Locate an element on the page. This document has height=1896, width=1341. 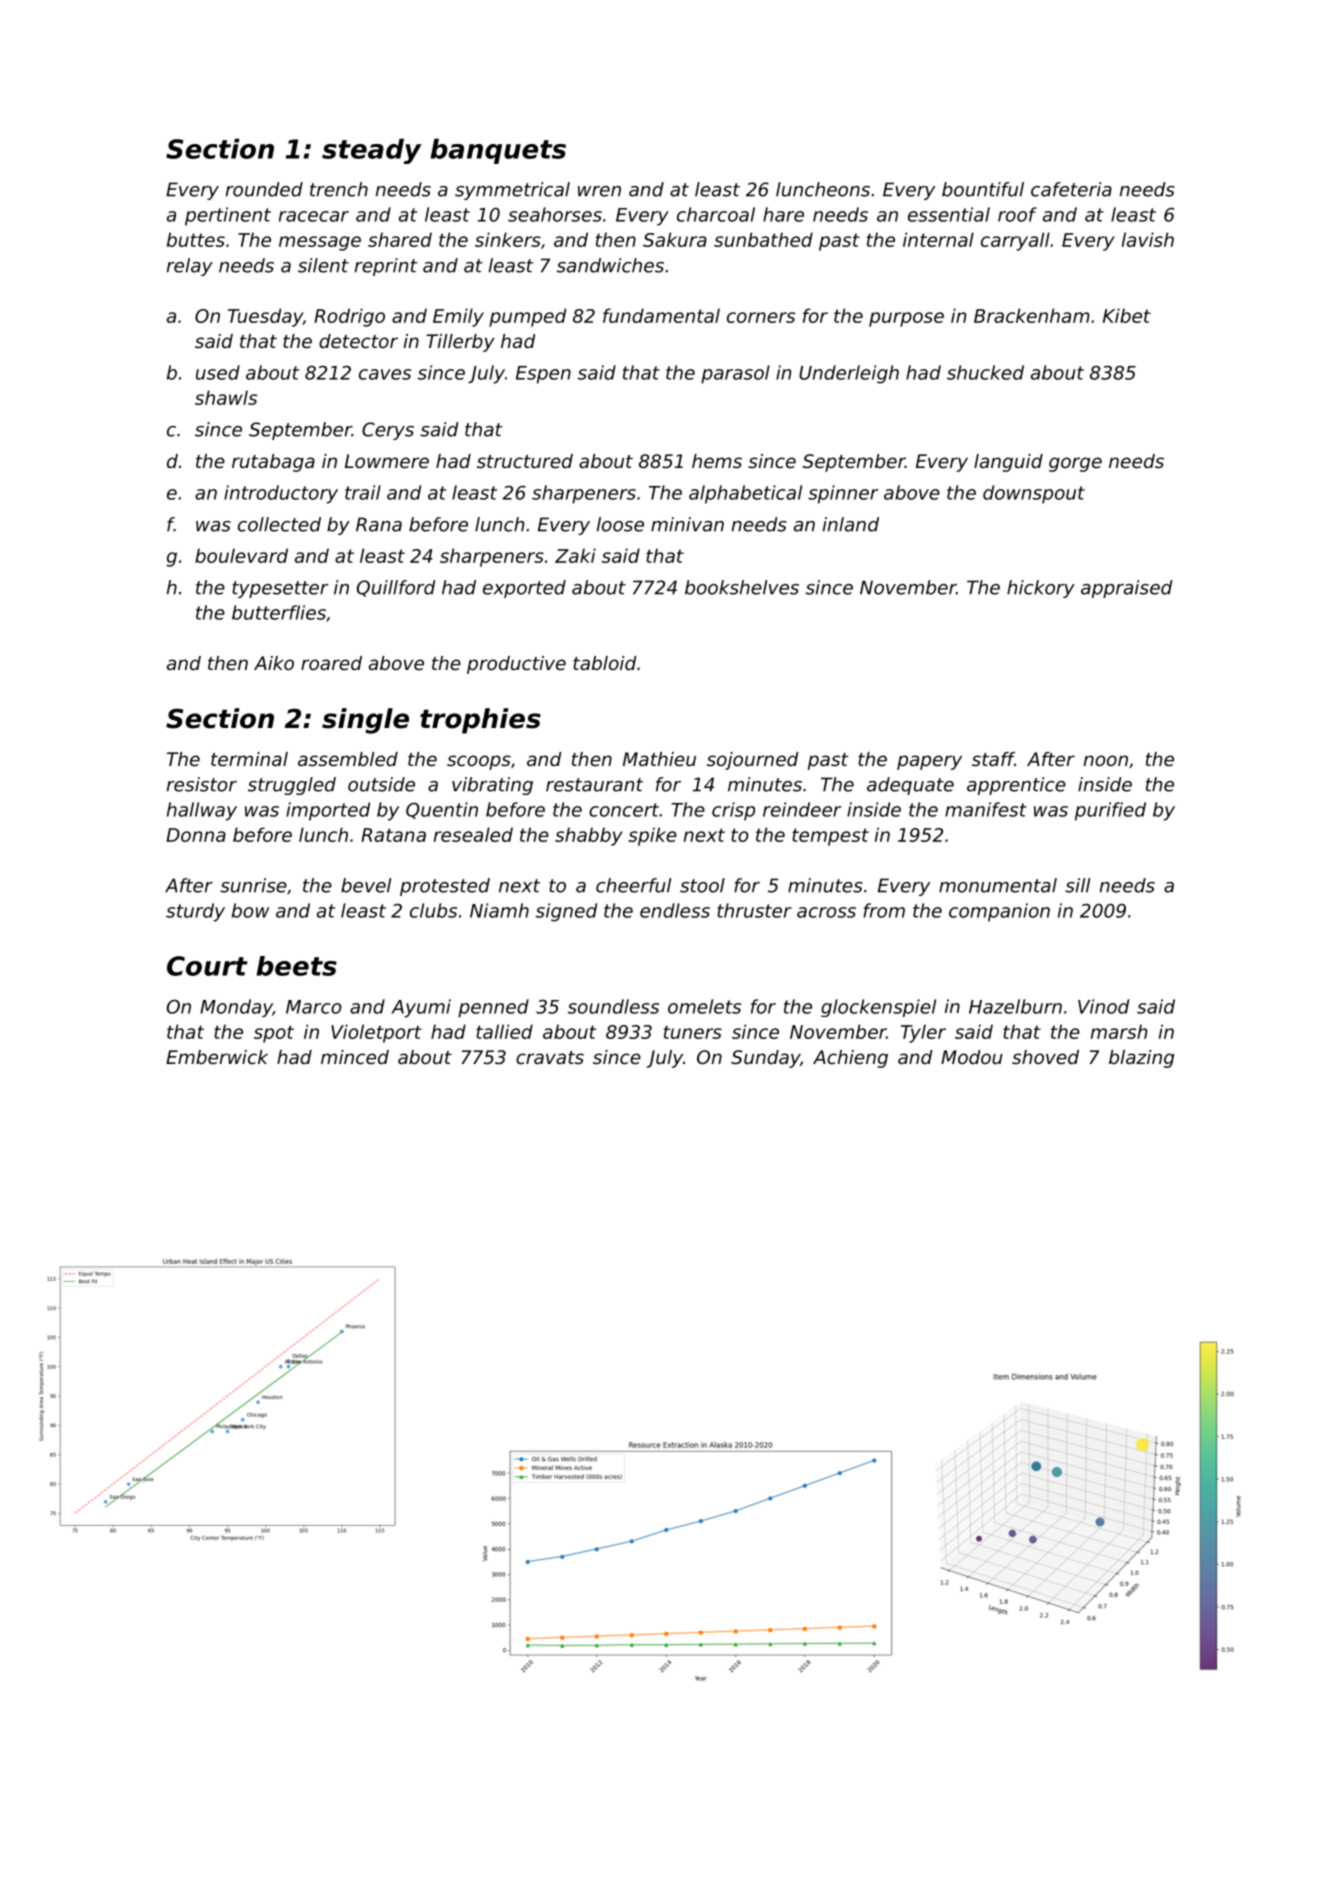
restaurant is located at coordinates (594, 785).
